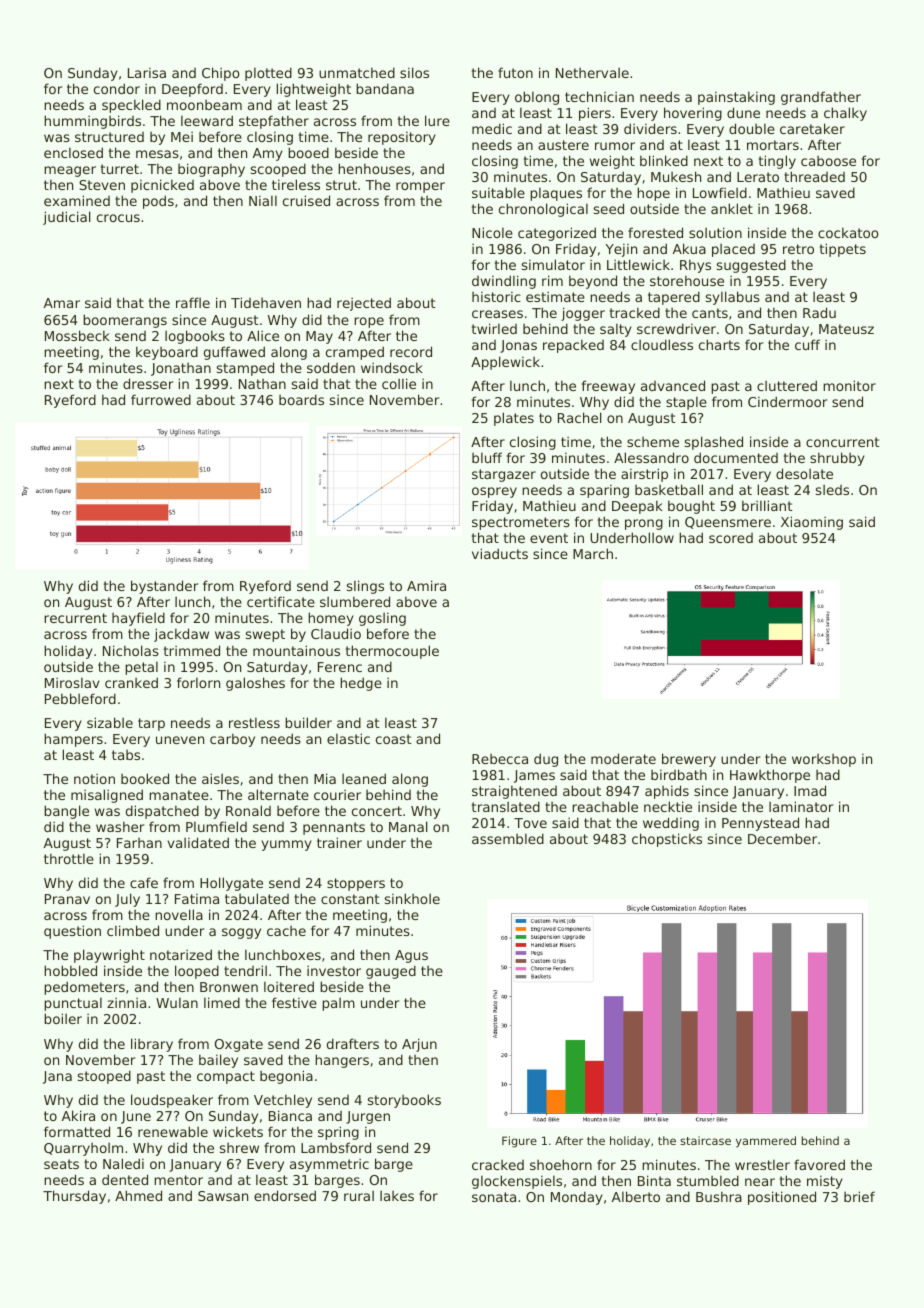 The height and width of the document is (1308, 924). Describe the element at coordinates (62, 303) in the document. I see `Amar` at that location.
